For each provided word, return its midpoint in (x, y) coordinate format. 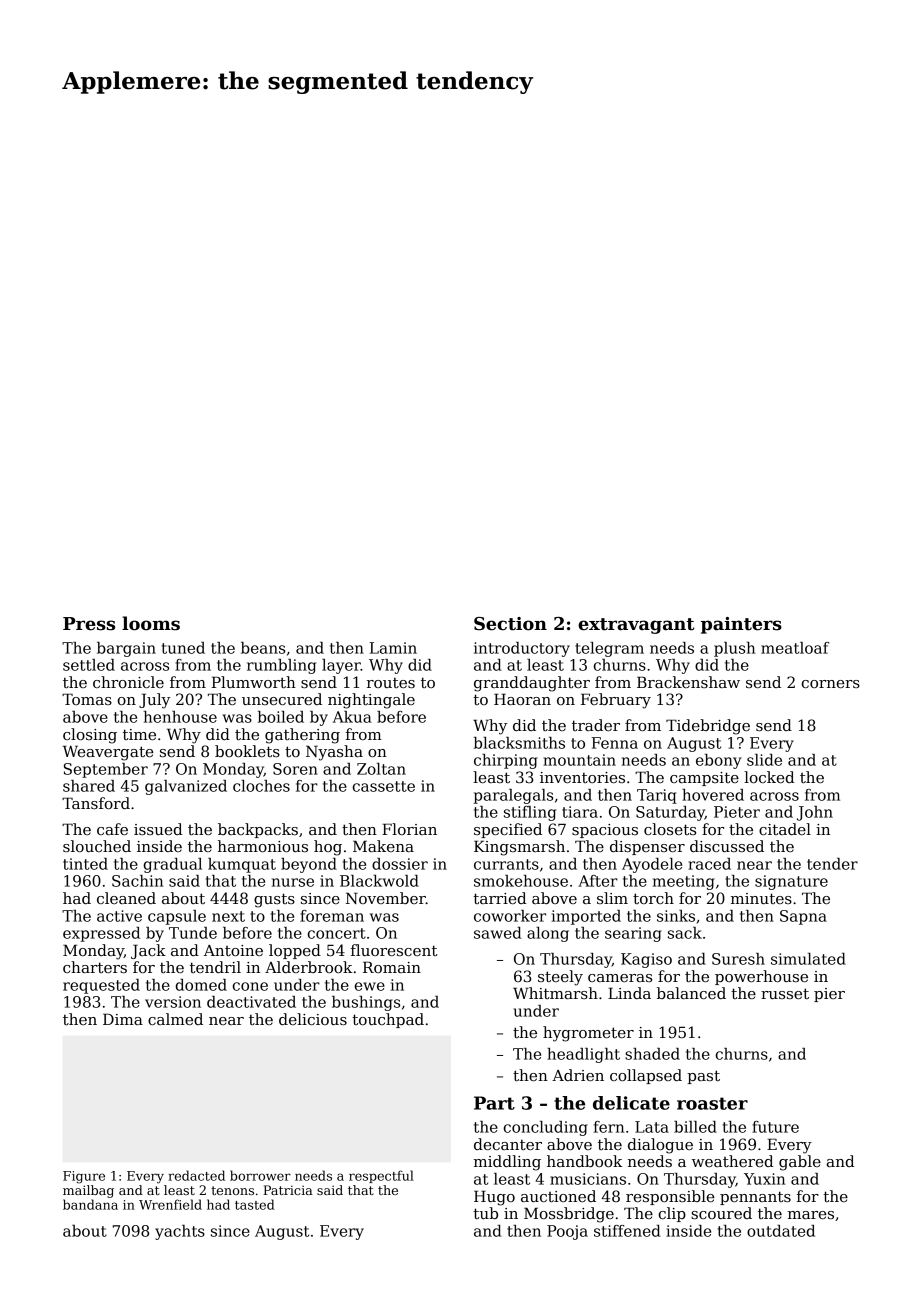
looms (151, 623)
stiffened (627, 1231)
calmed (175, 1019)
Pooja (567, 1232)
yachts (180, 1232)
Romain (392, 967)
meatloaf (795, 648)
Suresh (738, 959)
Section (510, 624)
